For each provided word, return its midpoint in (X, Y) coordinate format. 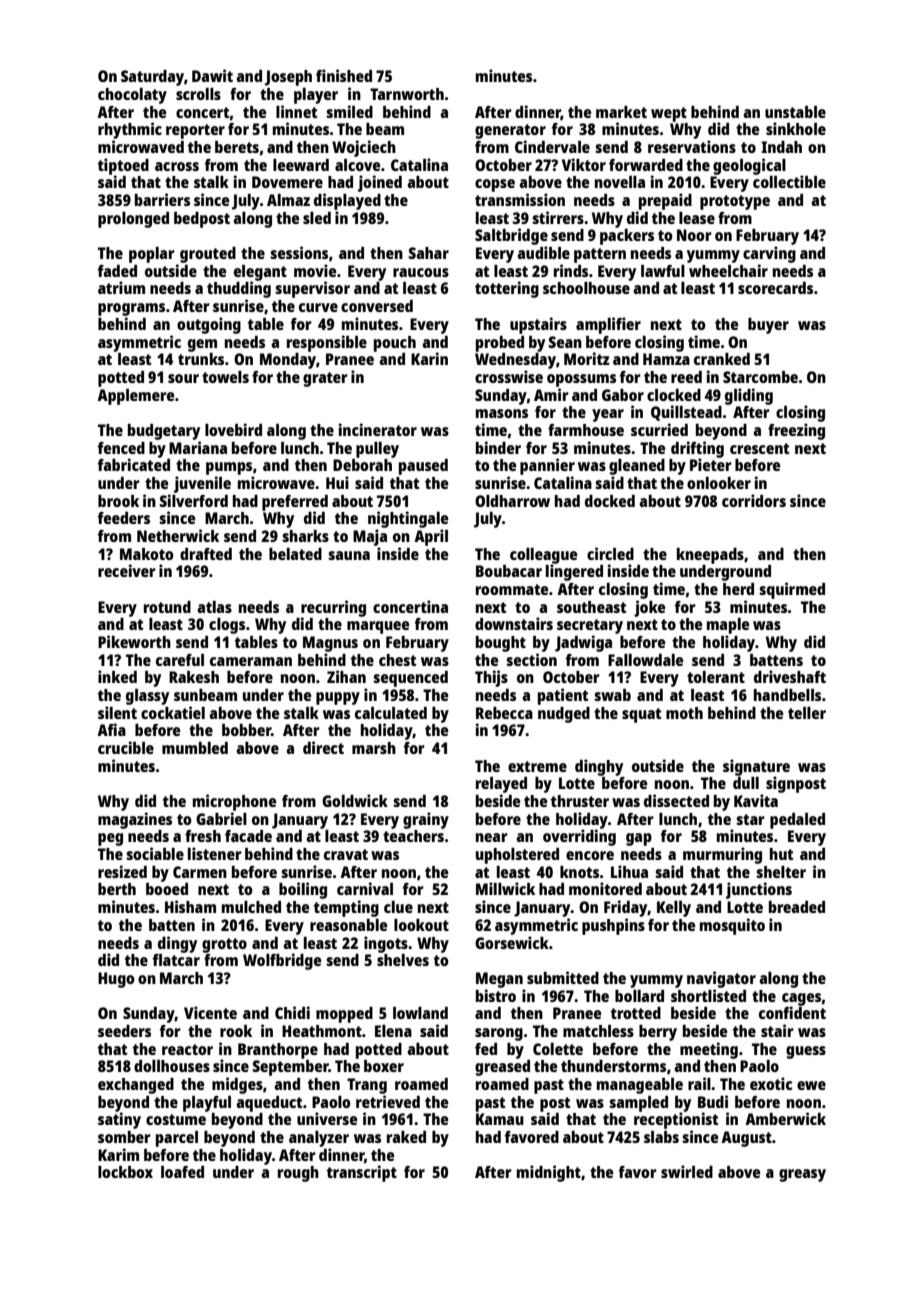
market (621, 112)
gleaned (637, 467)
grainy (426, 820)
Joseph (288, 78)
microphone (234, 802)
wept (669, 114)
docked (610, 501)
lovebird (233, 429)
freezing (796, 431)
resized (122, 871)
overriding (579, 837)
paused (423, 467)
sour (183, 378)
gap (639, 839)
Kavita (756, 800)
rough (298, 1174)
